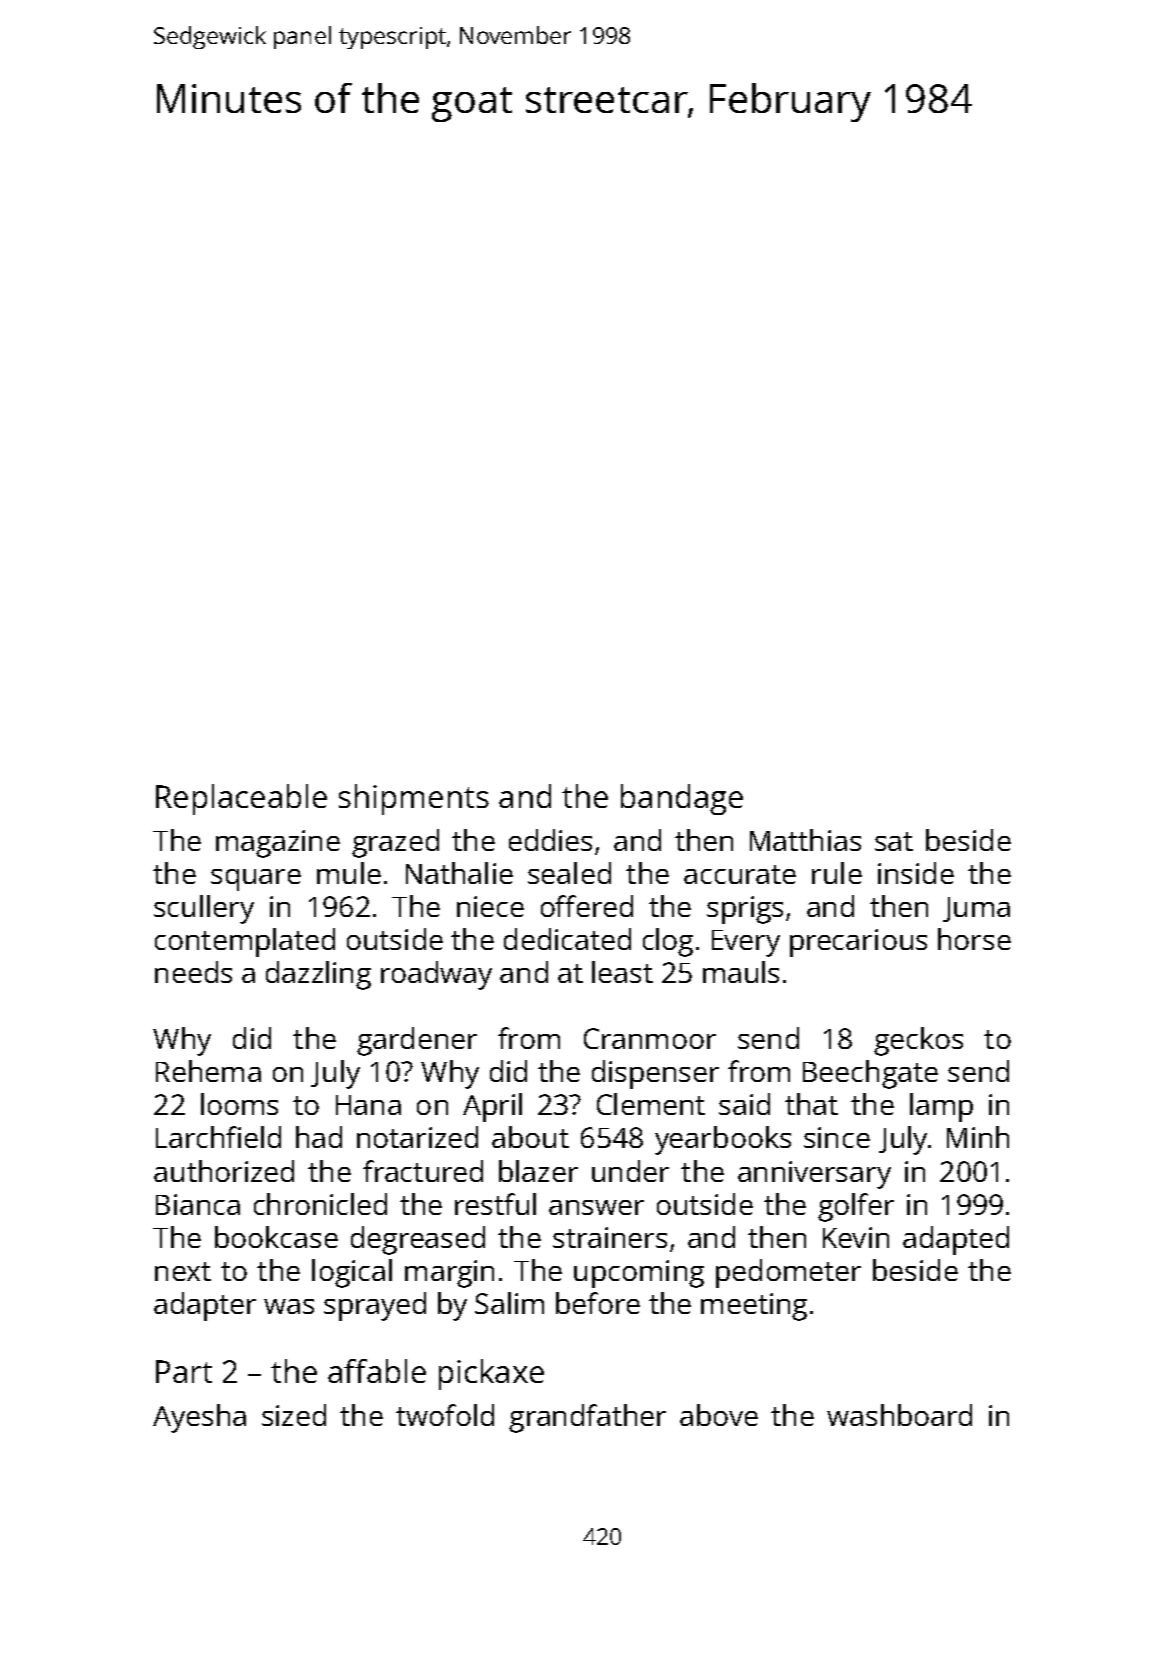 This screenshot has width=1165, height=1654. Describe the element at coordinates (899, 1415) in the screenshot. I see `washboard` at that location.
